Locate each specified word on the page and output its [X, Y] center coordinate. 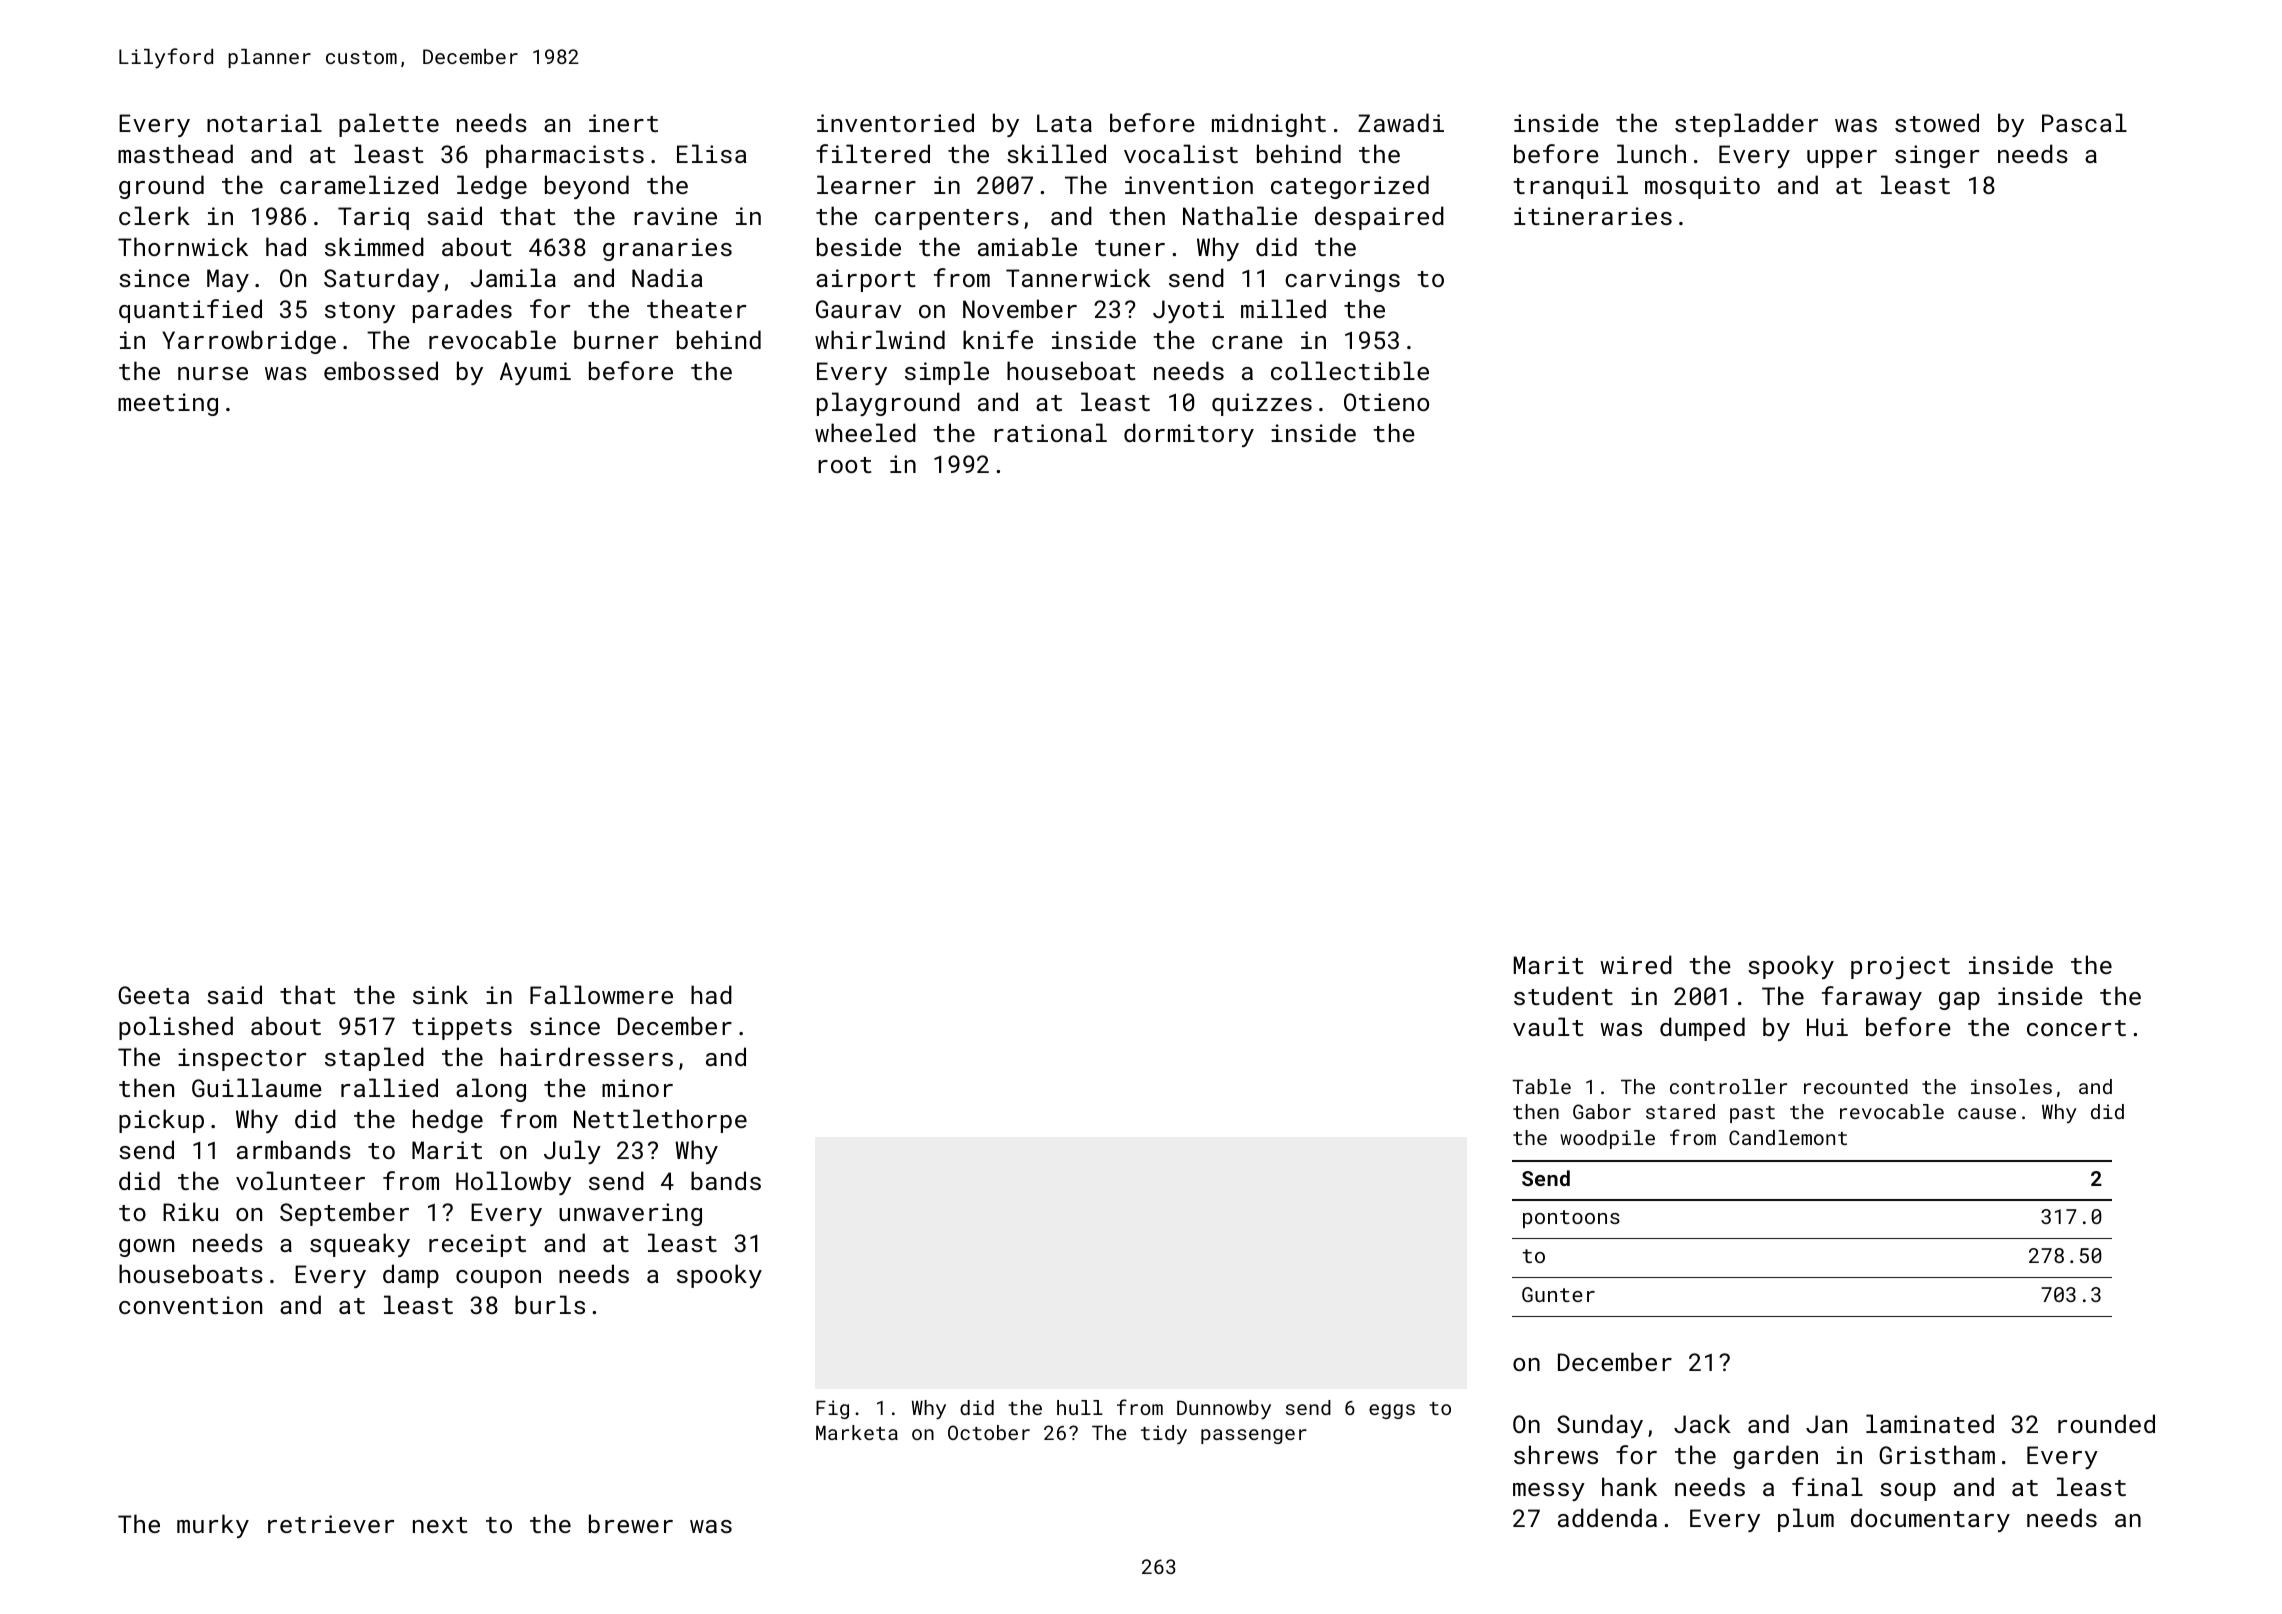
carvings [1342, 280]
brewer [631, 1523]
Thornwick [183, 246]
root [845, 465]
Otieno [1386, 402]
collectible [1350, 370]
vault [1548, 1026]
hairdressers [587, 1056]
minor [637, 1088]
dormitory [1189, 435]
